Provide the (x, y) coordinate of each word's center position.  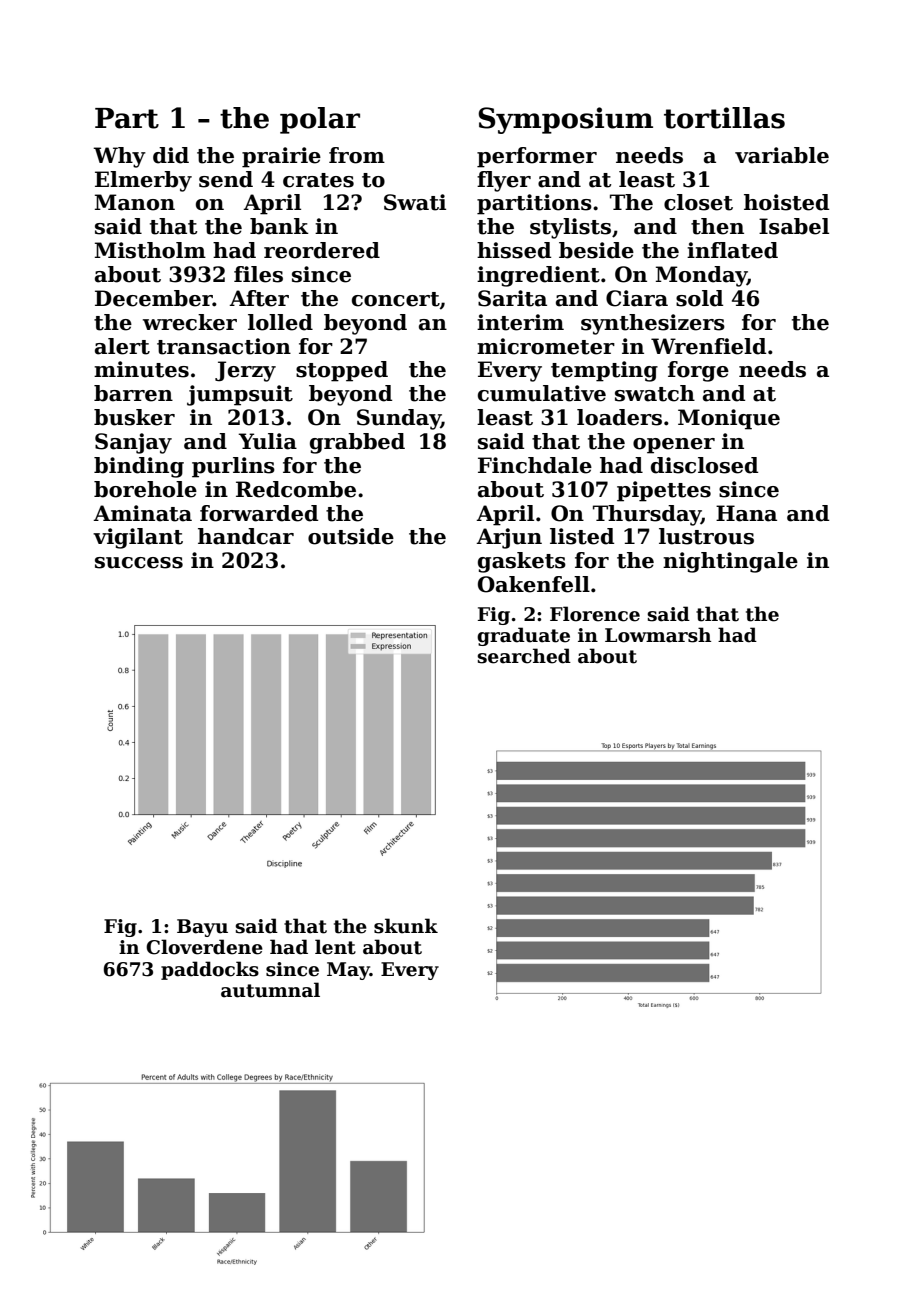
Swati (415, 202)
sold (699, 298)
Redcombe (296, 489)
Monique (729, 419)
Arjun (509, 538)
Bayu (202, 928)
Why (119, 157)
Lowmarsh (658, 635)
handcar (246, 536)
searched (524, 656)
